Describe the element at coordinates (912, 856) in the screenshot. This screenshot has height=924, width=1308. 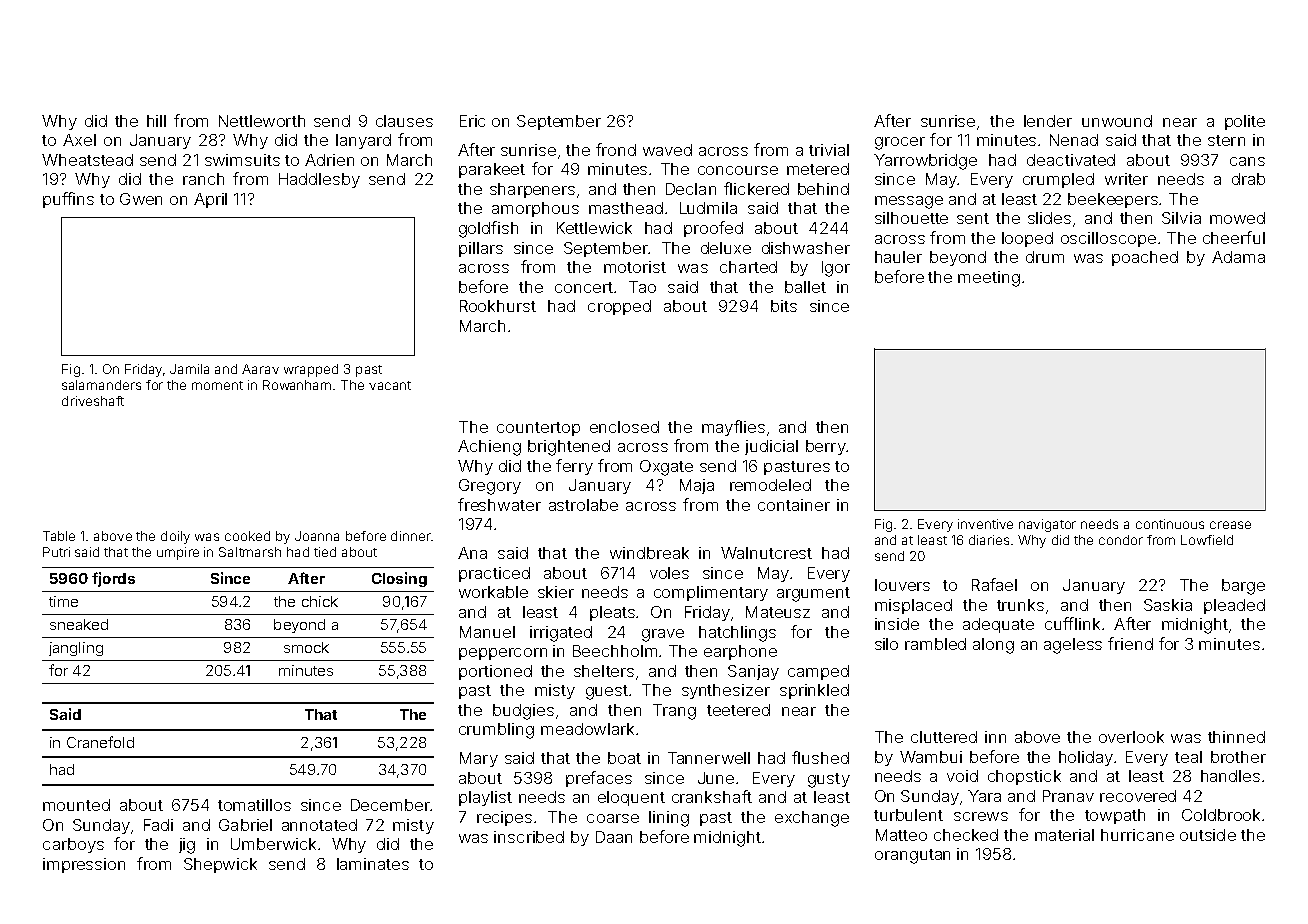
I see `orangutan` at that location.
